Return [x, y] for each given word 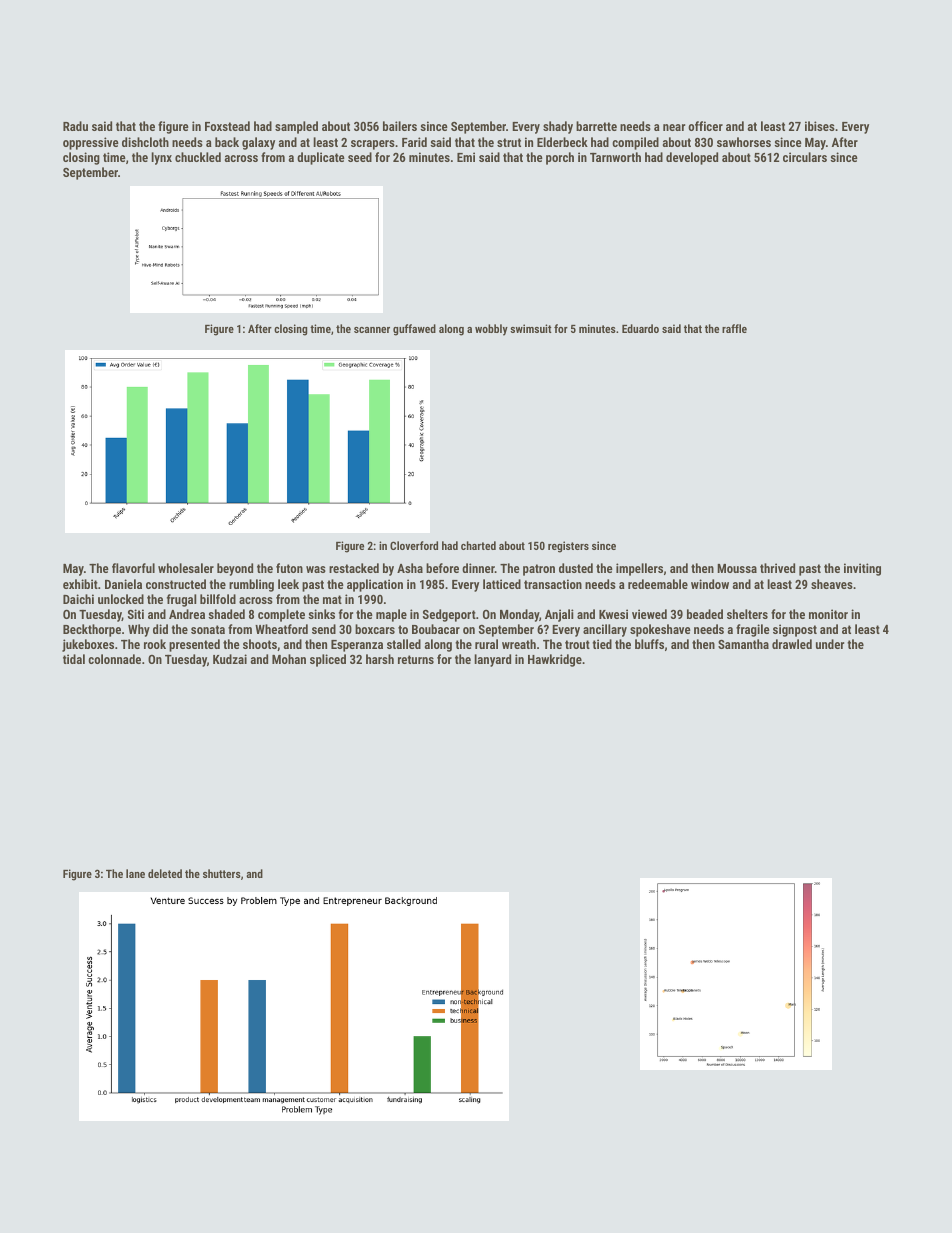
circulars [805, 157]
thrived [777, 568]
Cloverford [414, 545]
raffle [734, 328]
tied [602, 644]
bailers [400, 126]
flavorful [133, 568]
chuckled [198, 157]
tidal [74, 659]
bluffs [649, 644]
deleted [165, 873]
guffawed [414, 330]
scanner [372, 330]
